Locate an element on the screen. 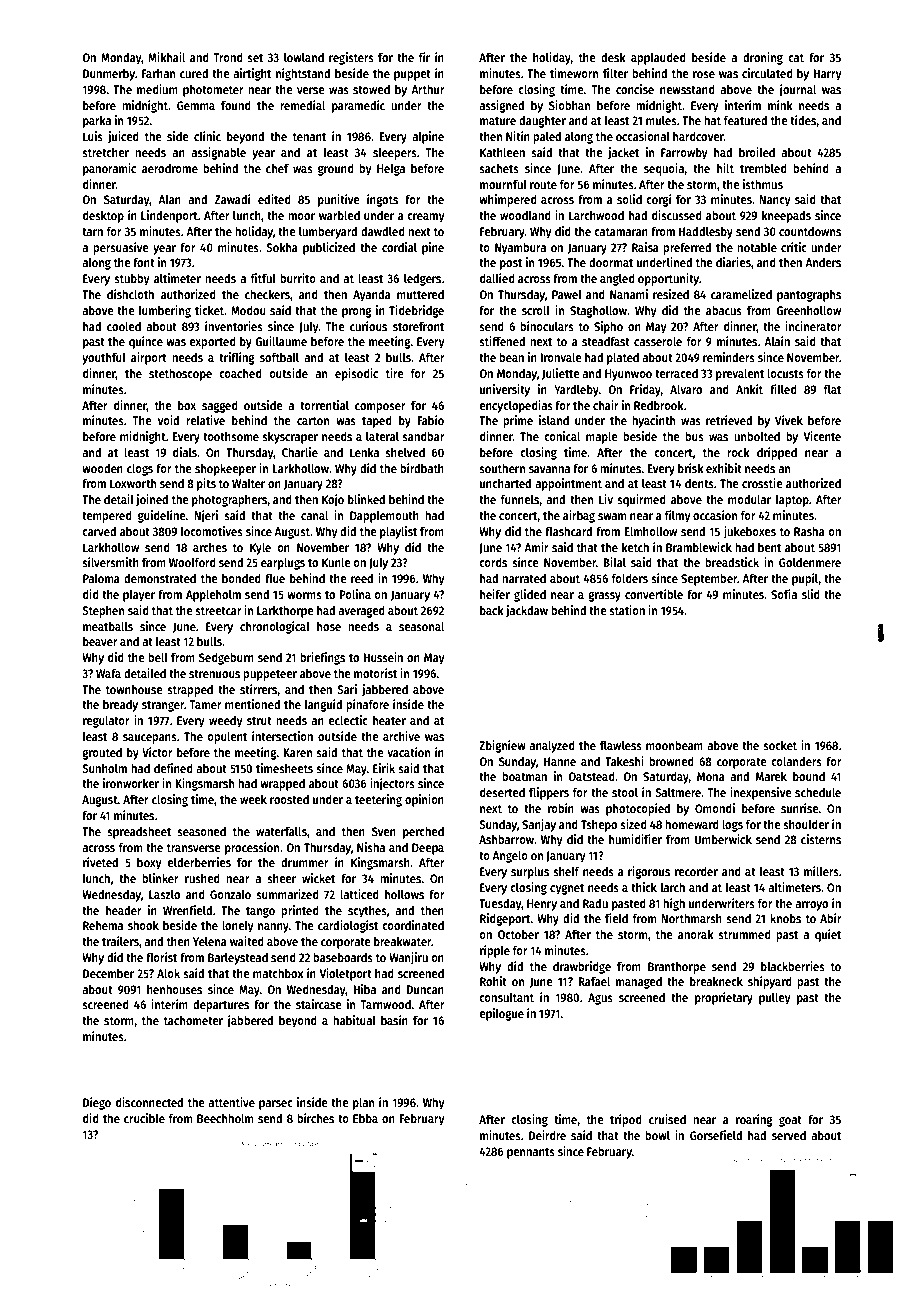 The width and height of the screenshot is (924, 1308). fir is located at coordinates (424, 57).
